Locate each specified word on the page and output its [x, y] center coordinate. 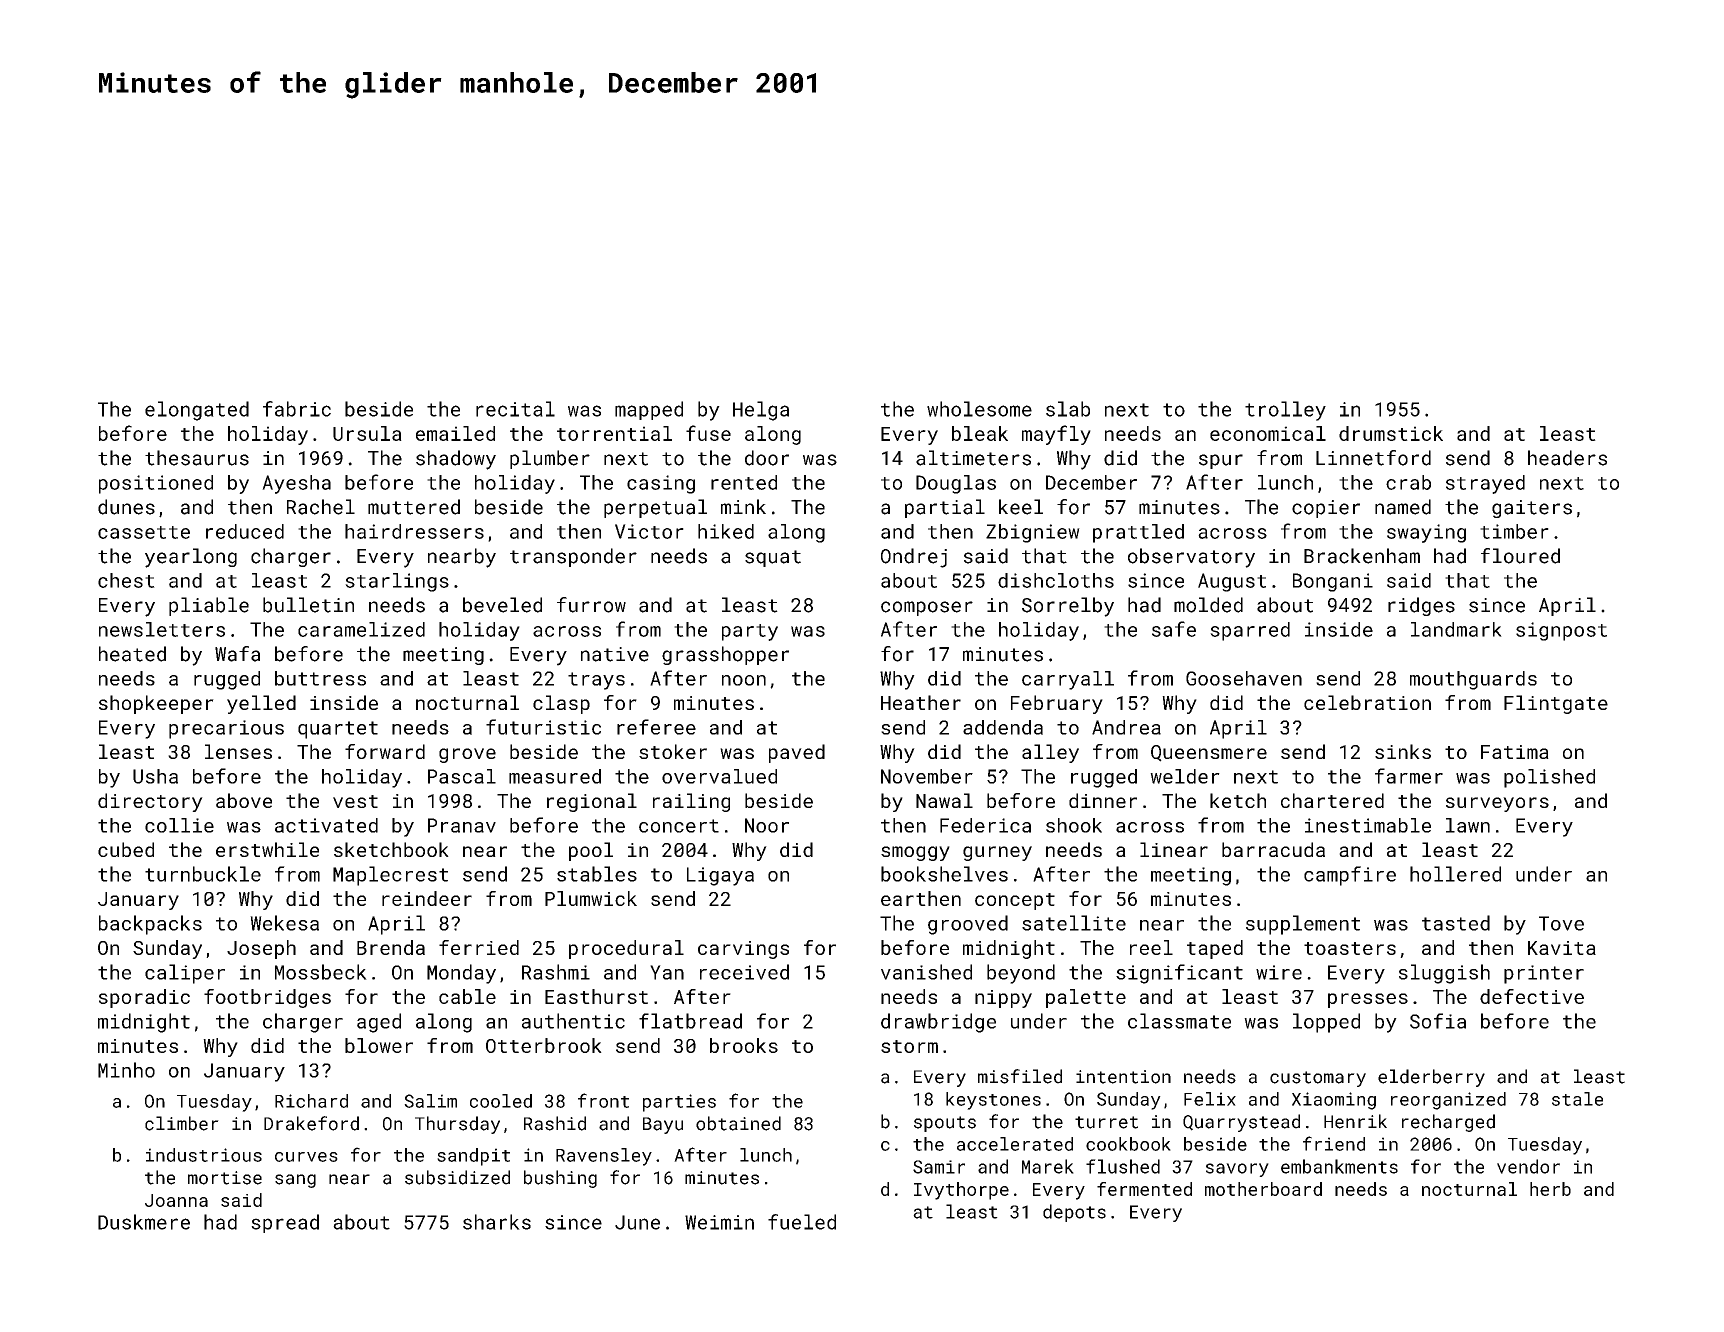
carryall [1068, 680]
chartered [1332, 800]
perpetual [655, 508]
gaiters [1532, 509]
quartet [338, 730]
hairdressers [414, 531]
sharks [497, 1222]
